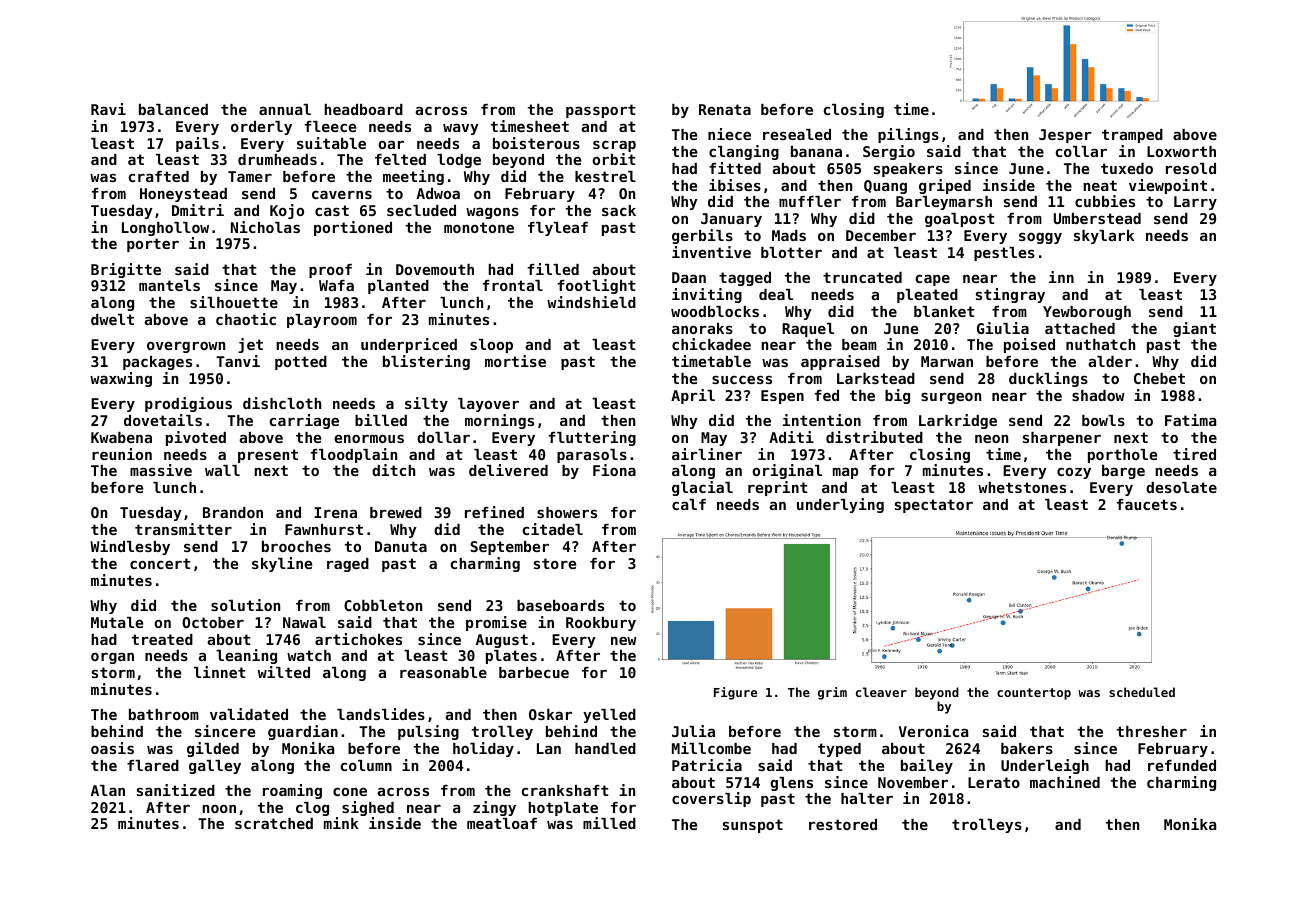  What do you see at coordinates (619, 210) in the screenshot?
I see `sack` at bounding box center [619, 210].
